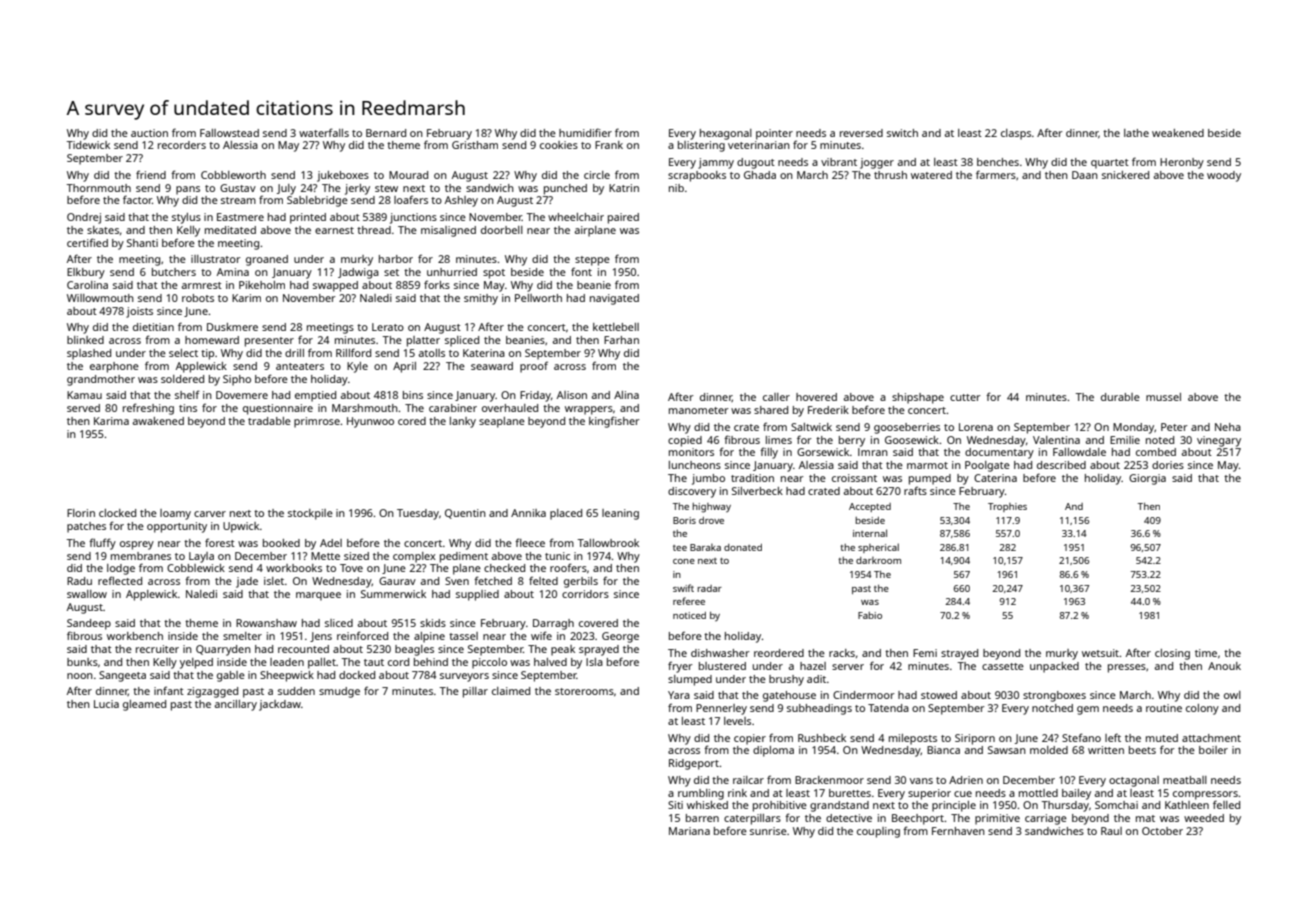 This screenshot has height=924, width=1308. Describe the element at coordinates (463, 422) in the screenshot. I see `lanky` at that location.
